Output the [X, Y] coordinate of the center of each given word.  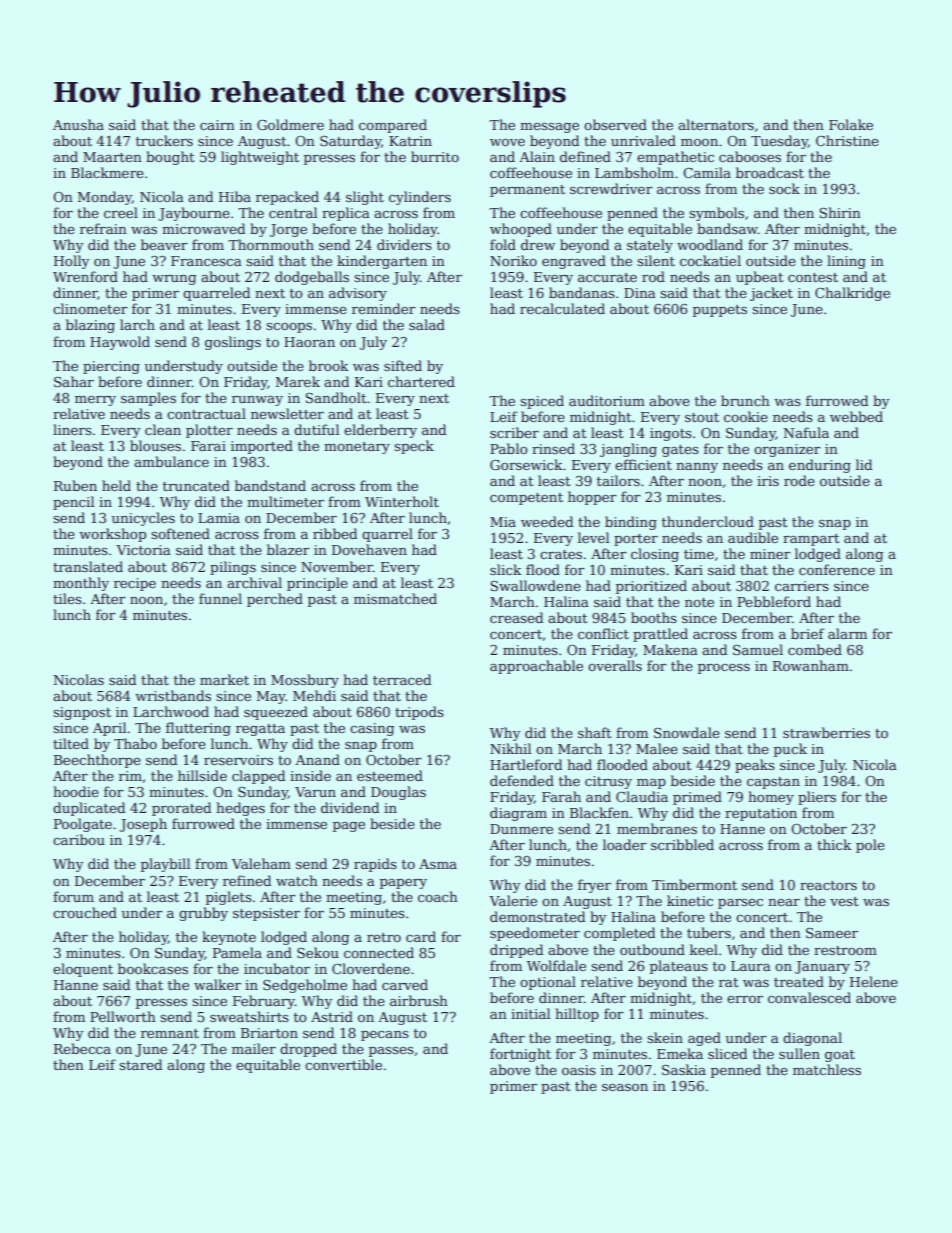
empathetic [675, 158]
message [549, 128]
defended [522, 780]
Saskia [684, 1069]
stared [140, 1064]
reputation [761, 814]
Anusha [78, 124]
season [625, 1087]
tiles [67, 598]
